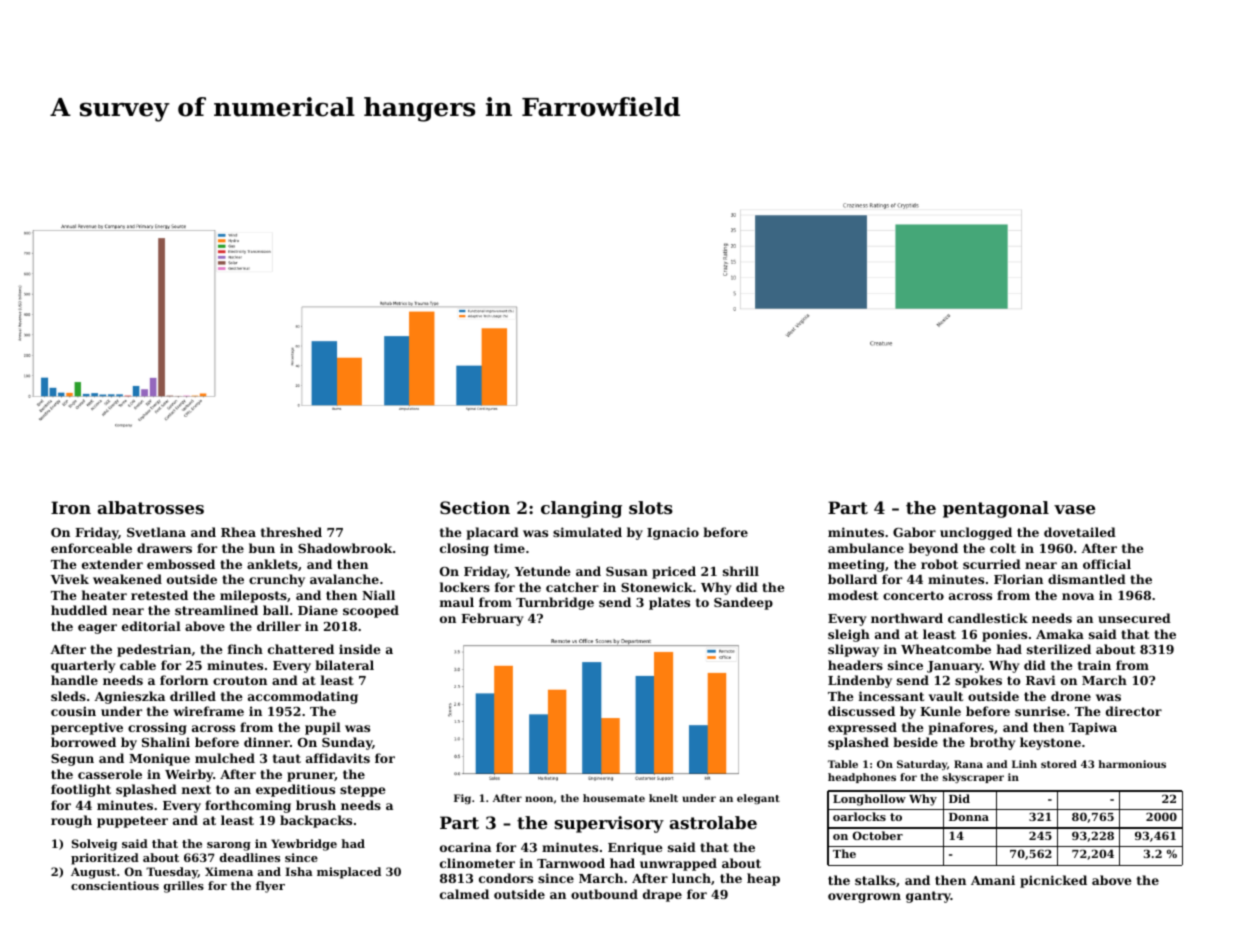  Describe the element at coordinates (860, 681) in the page. I see `Lindenby` at that location.
